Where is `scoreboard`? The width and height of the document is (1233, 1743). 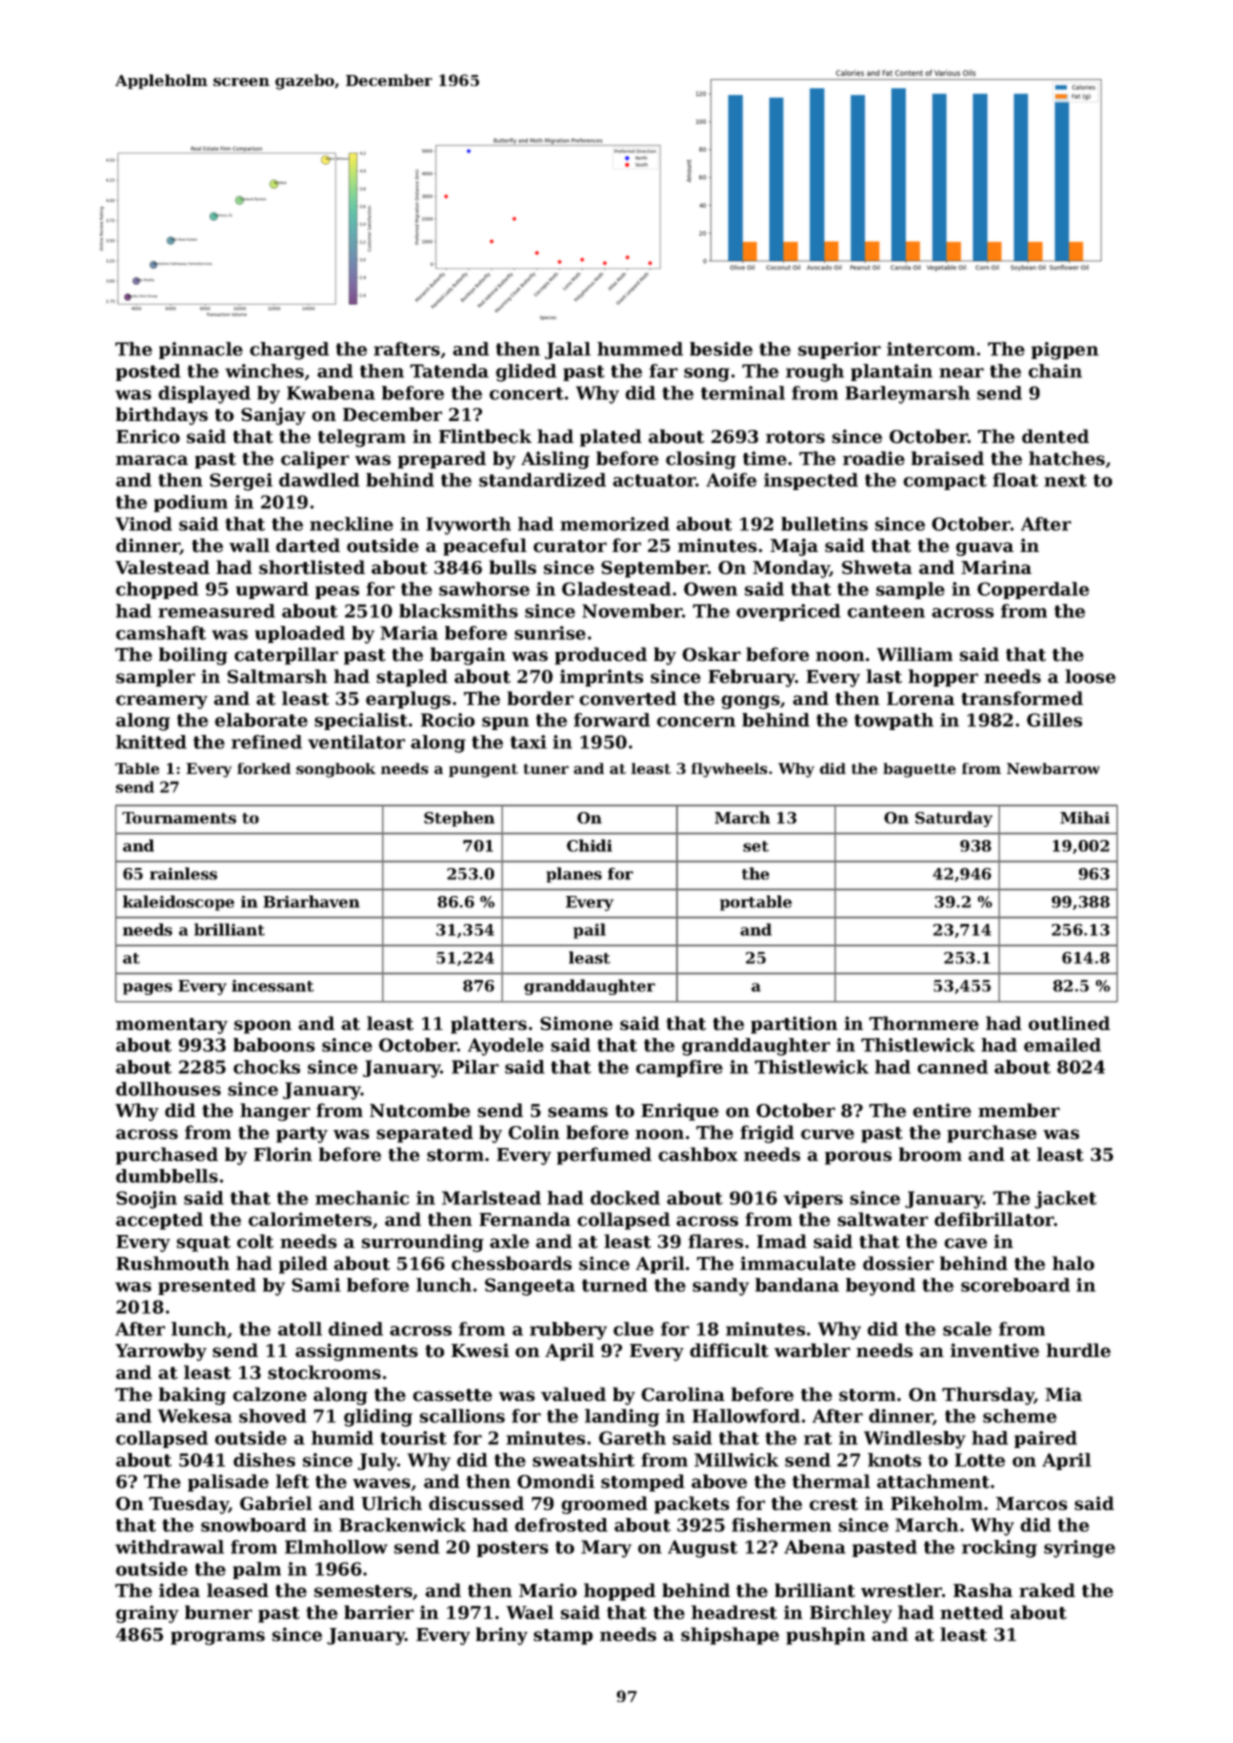 scoreboard is located at coordinates (1015, 1285).
